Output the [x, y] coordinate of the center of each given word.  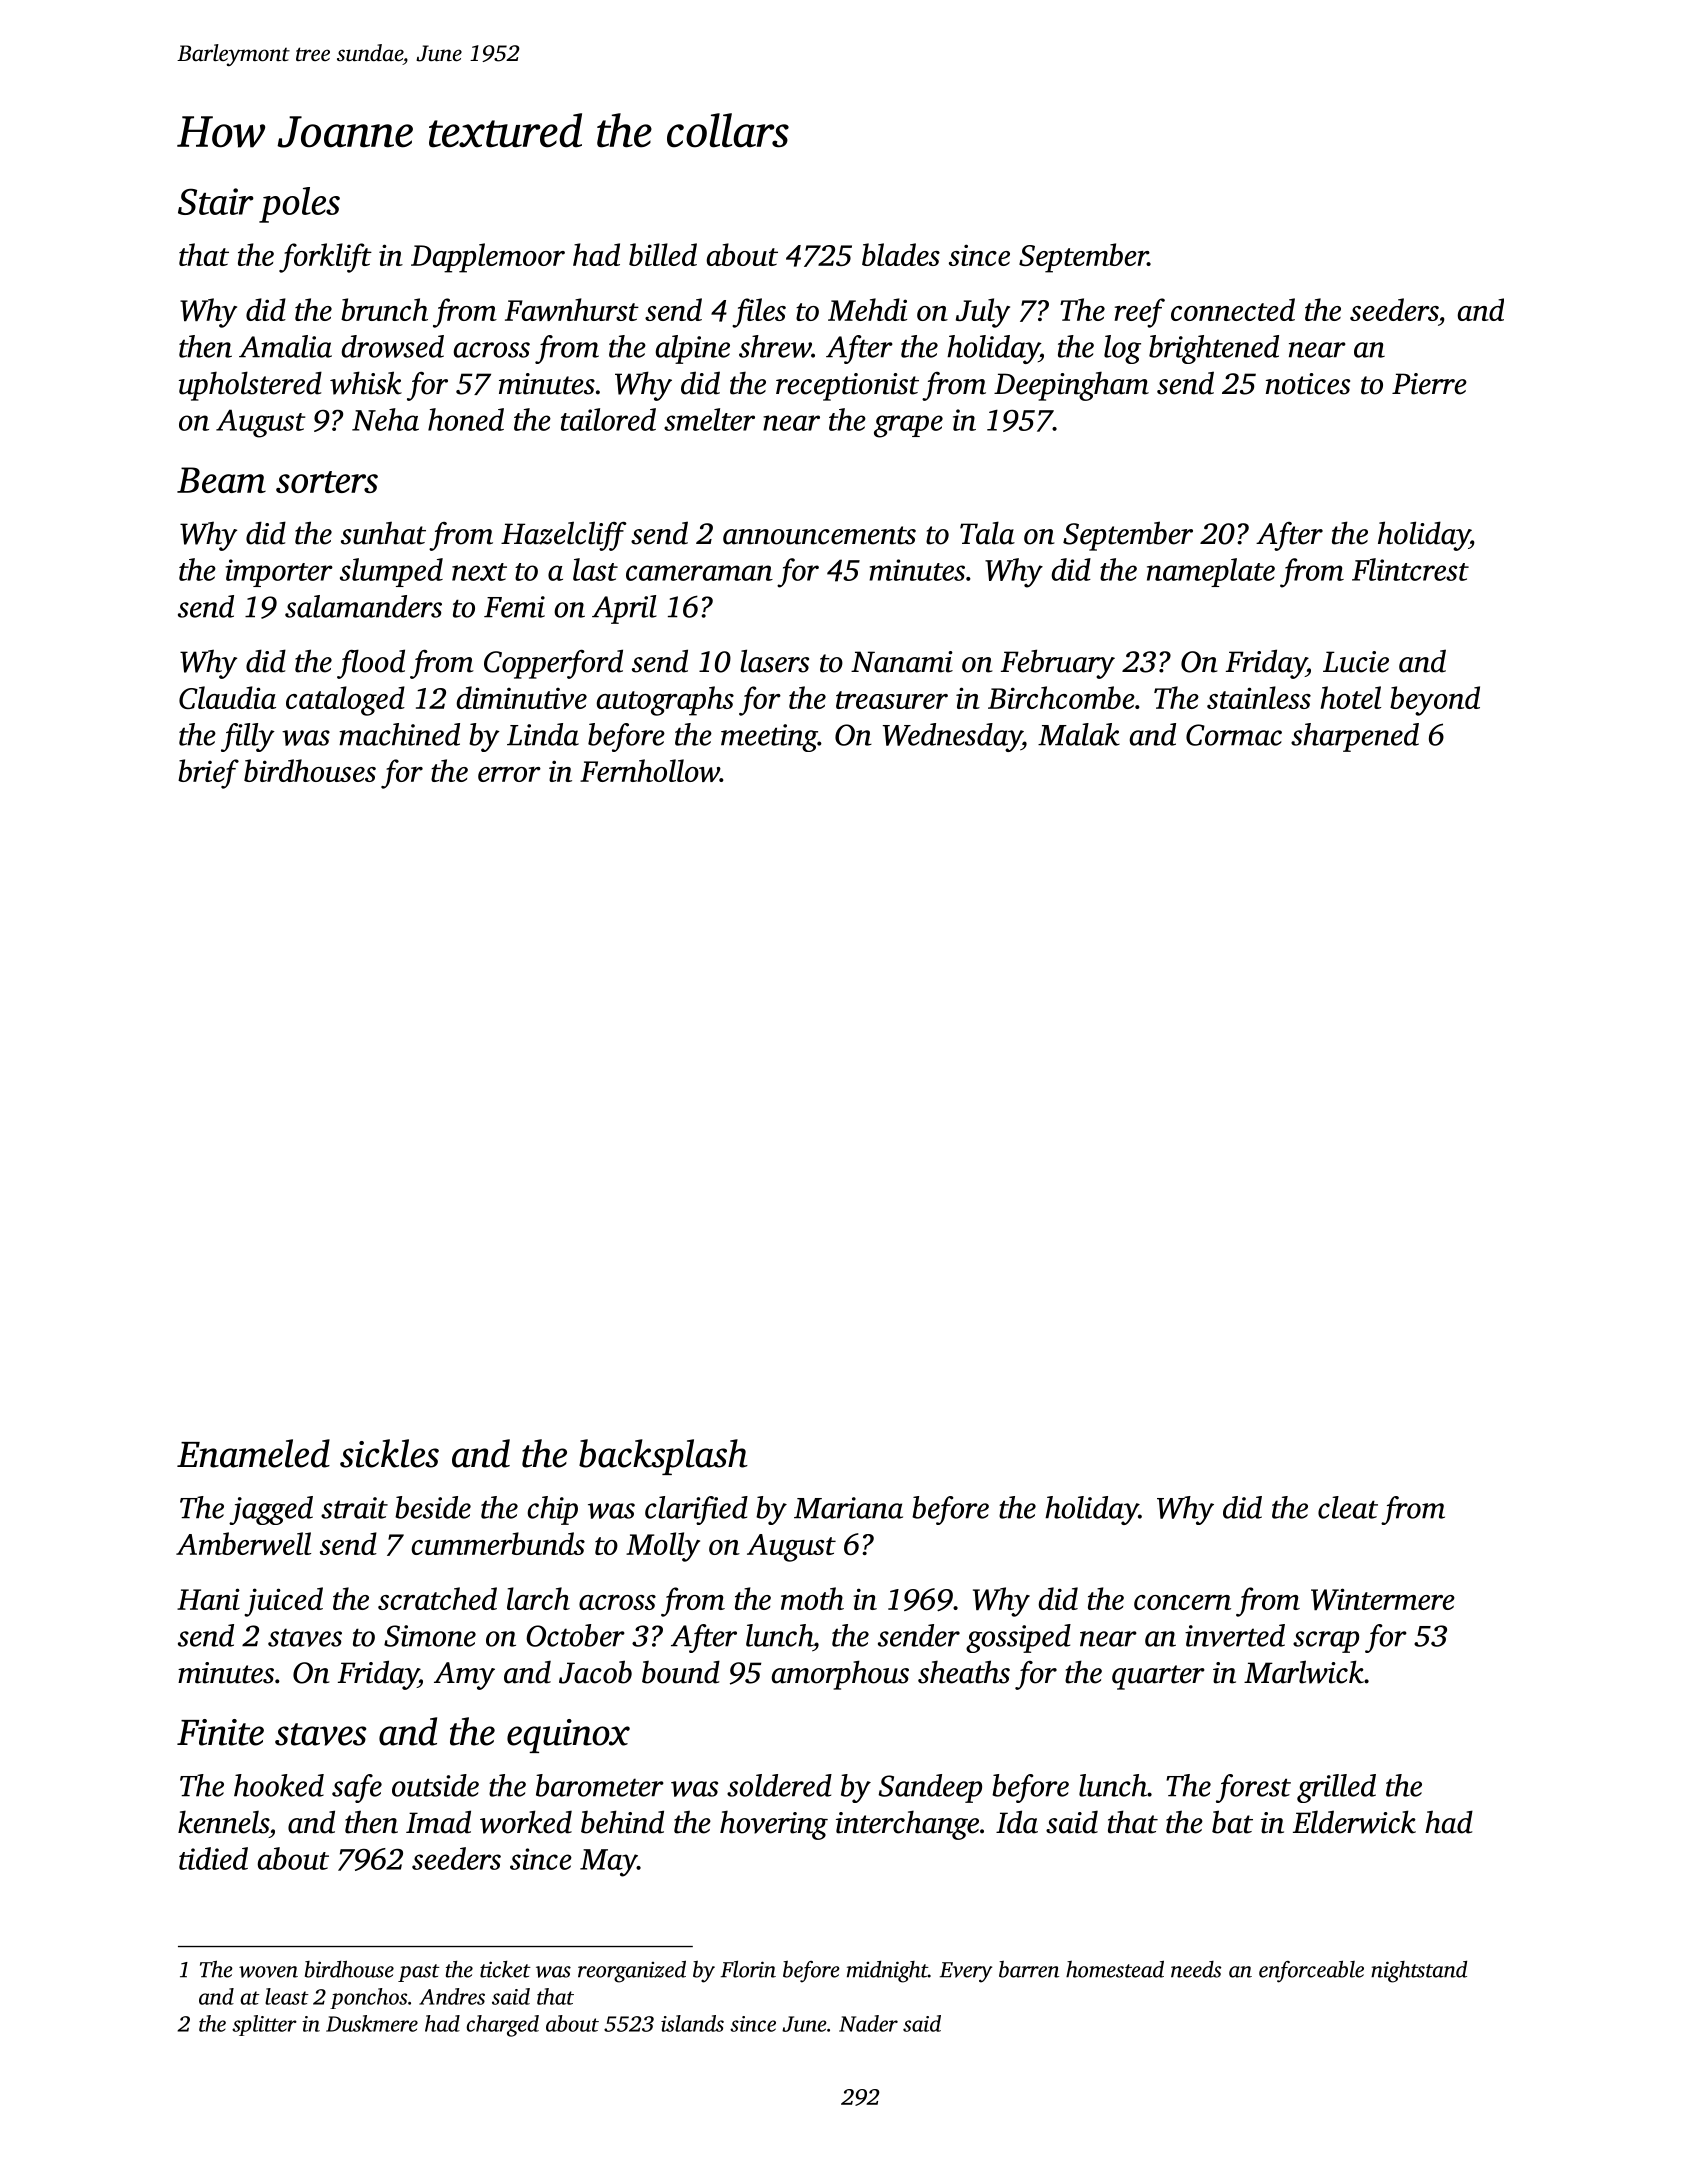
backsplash [663, 1457]
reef [1139, 313]
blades [901, 254]
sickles [389, 1453]
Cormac [1234, 735]
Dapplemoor [488, 258]
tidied [213, 1858]
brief [208, 774]
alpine [693, 349]
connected [1233, 309]
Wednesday [952, 737]
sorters [327, 482]
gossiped [1018, 1638]
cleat [1348, 1507]
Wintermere [1383, 1599]
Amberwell [243, 1543]
